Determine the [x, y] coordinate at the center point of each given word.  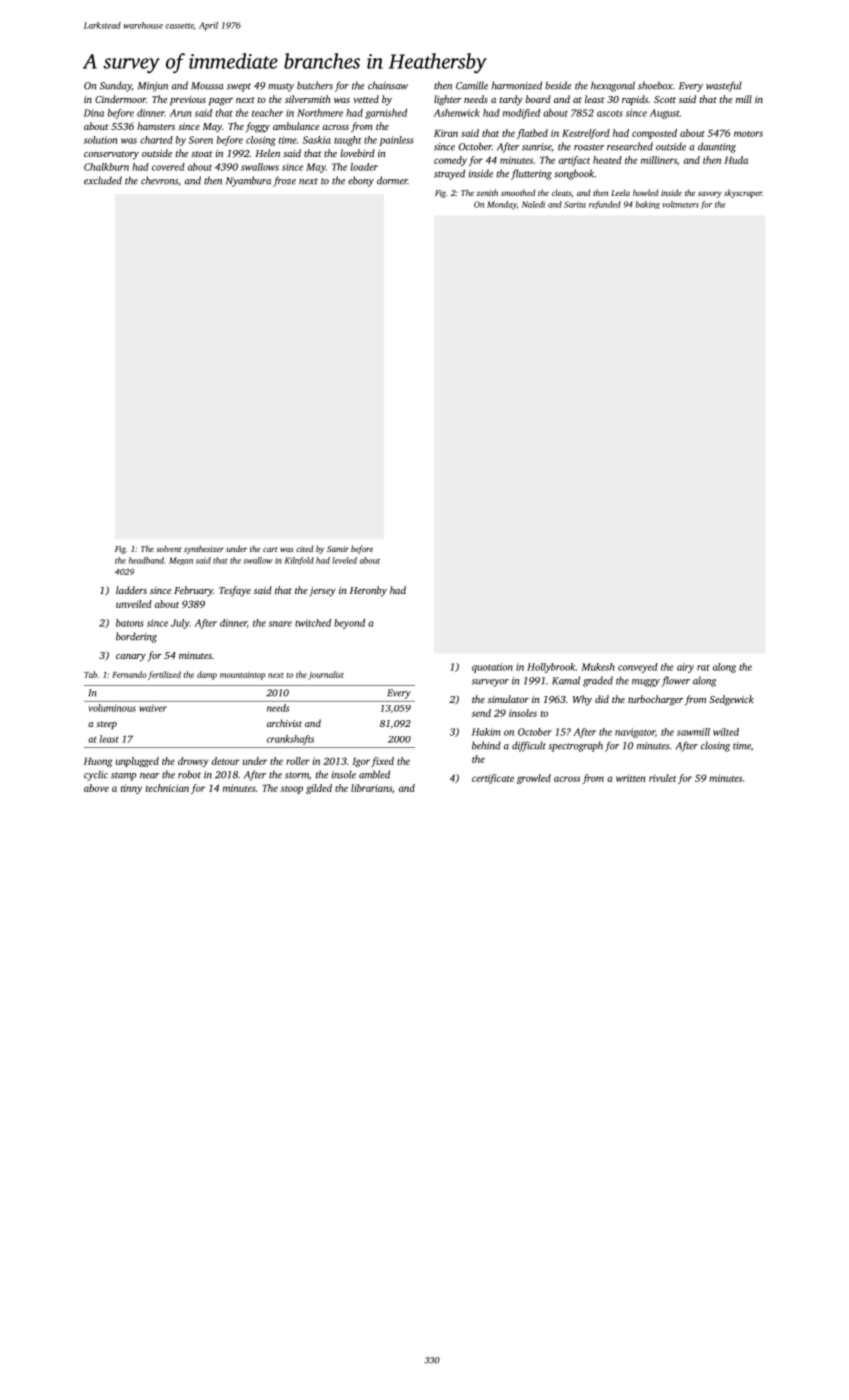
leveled [344, 560]
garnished [386, 114]
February [193, 591]
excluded [103, 180]
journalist [326, 675]
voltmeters [680, 204]
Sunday [116, 86]
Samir [338, 549]
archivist [284, 723]
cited [304, 548]
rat [703, 667]
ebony [361, 181]
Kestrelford [586, 134]
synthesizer [204, 549]
